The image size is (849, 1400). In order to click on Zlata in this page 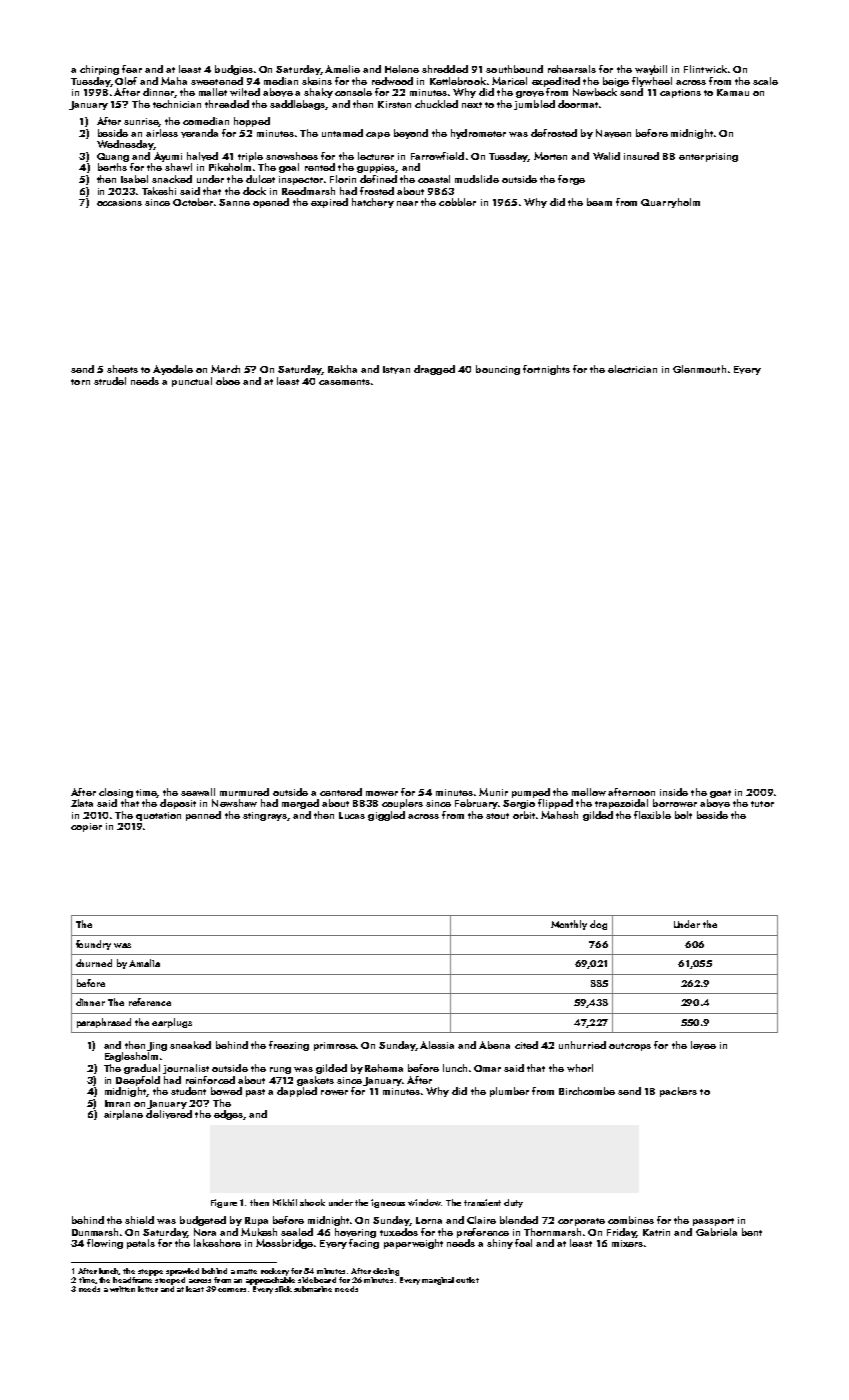, I will do `click(82, 803)`.
